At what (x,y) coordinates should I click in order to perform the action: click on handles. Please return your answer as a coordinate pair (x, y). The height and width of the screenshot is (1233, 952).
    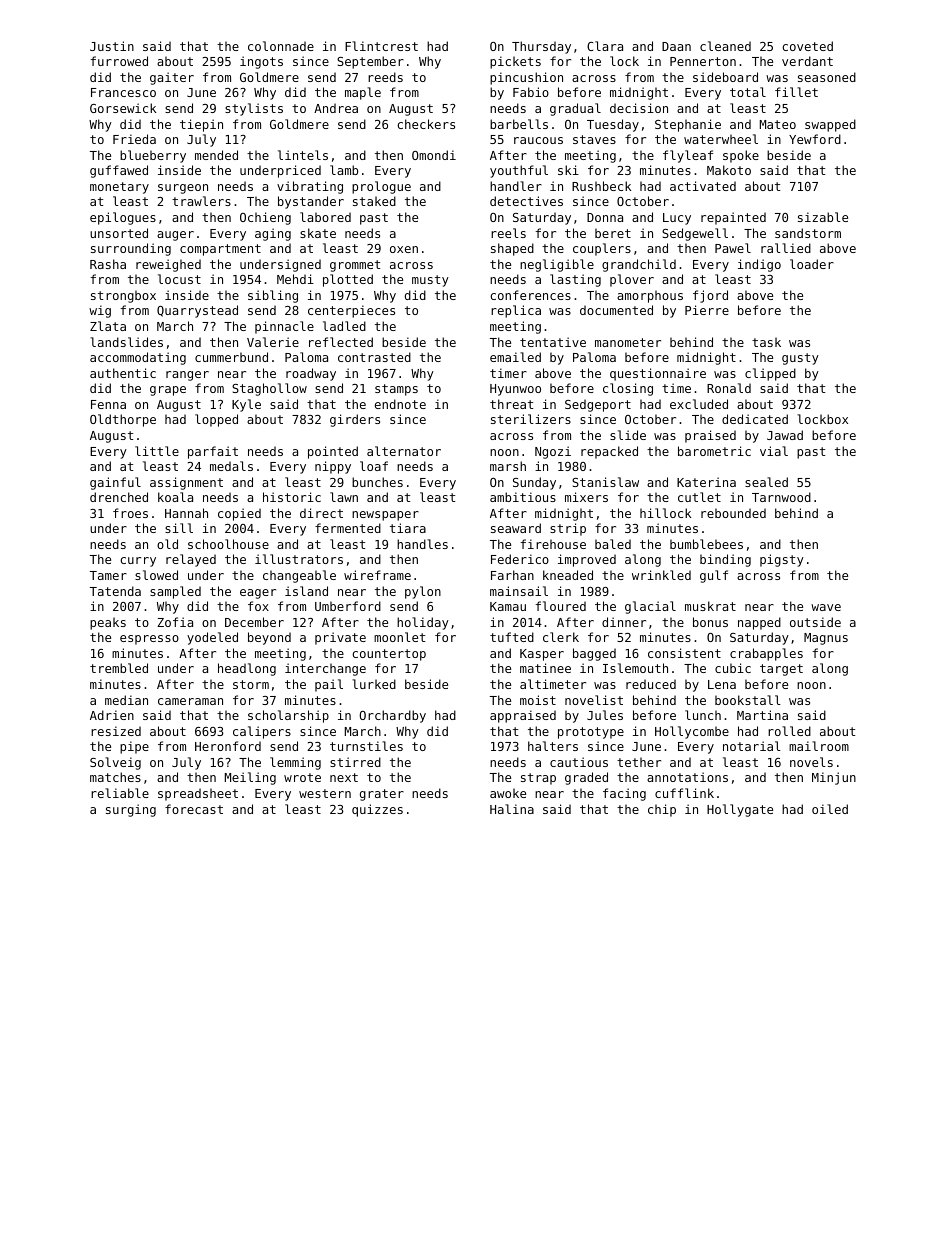
    Looking at the image, I should click on (422, 544).
